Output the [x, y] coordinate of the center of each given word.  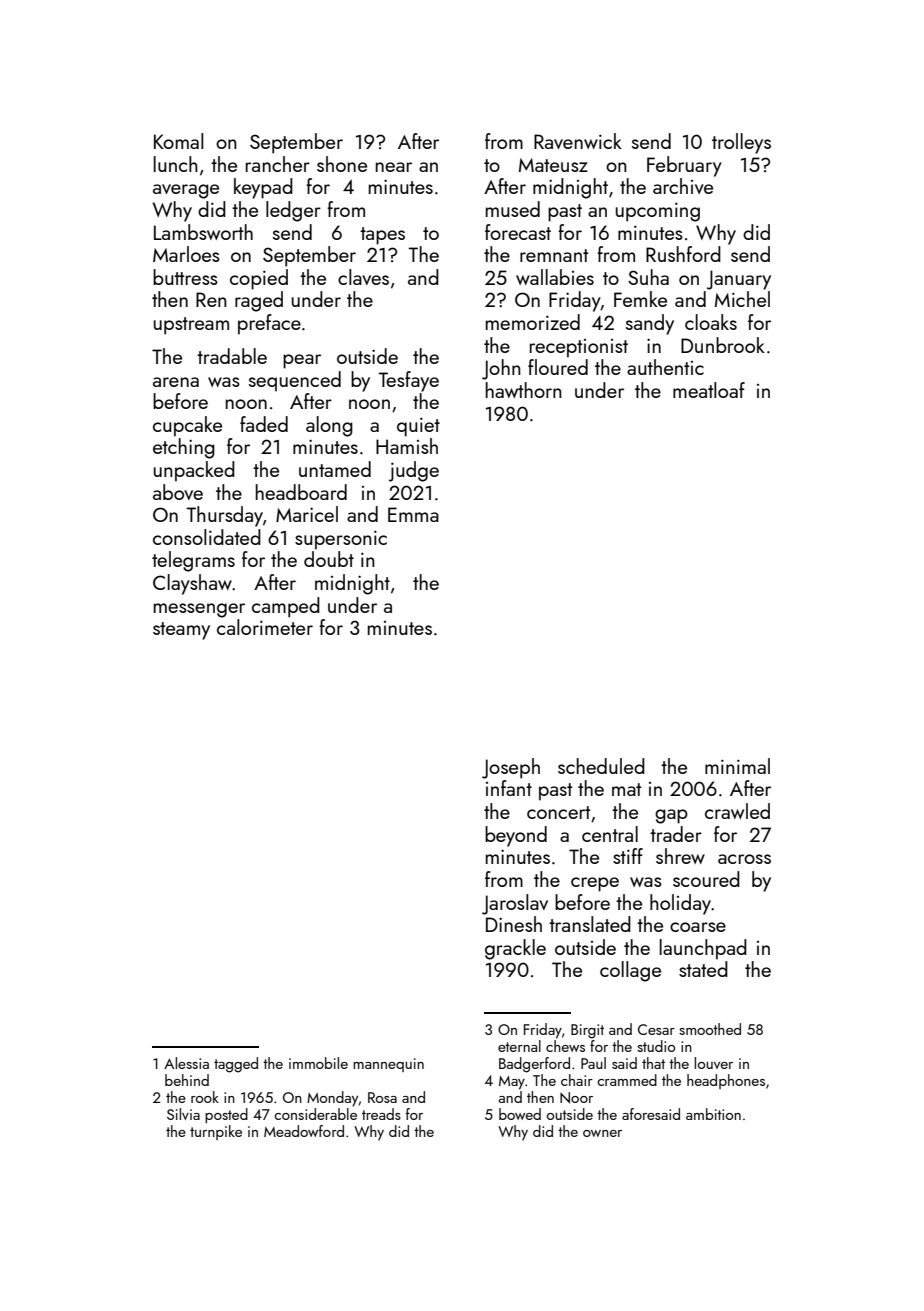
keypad [263, 188]
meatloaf [709, 390]
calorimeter [265, 627]
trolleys [741, 143]
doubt [329, 559]
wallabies [555, 277]
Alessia [186, 1063]
